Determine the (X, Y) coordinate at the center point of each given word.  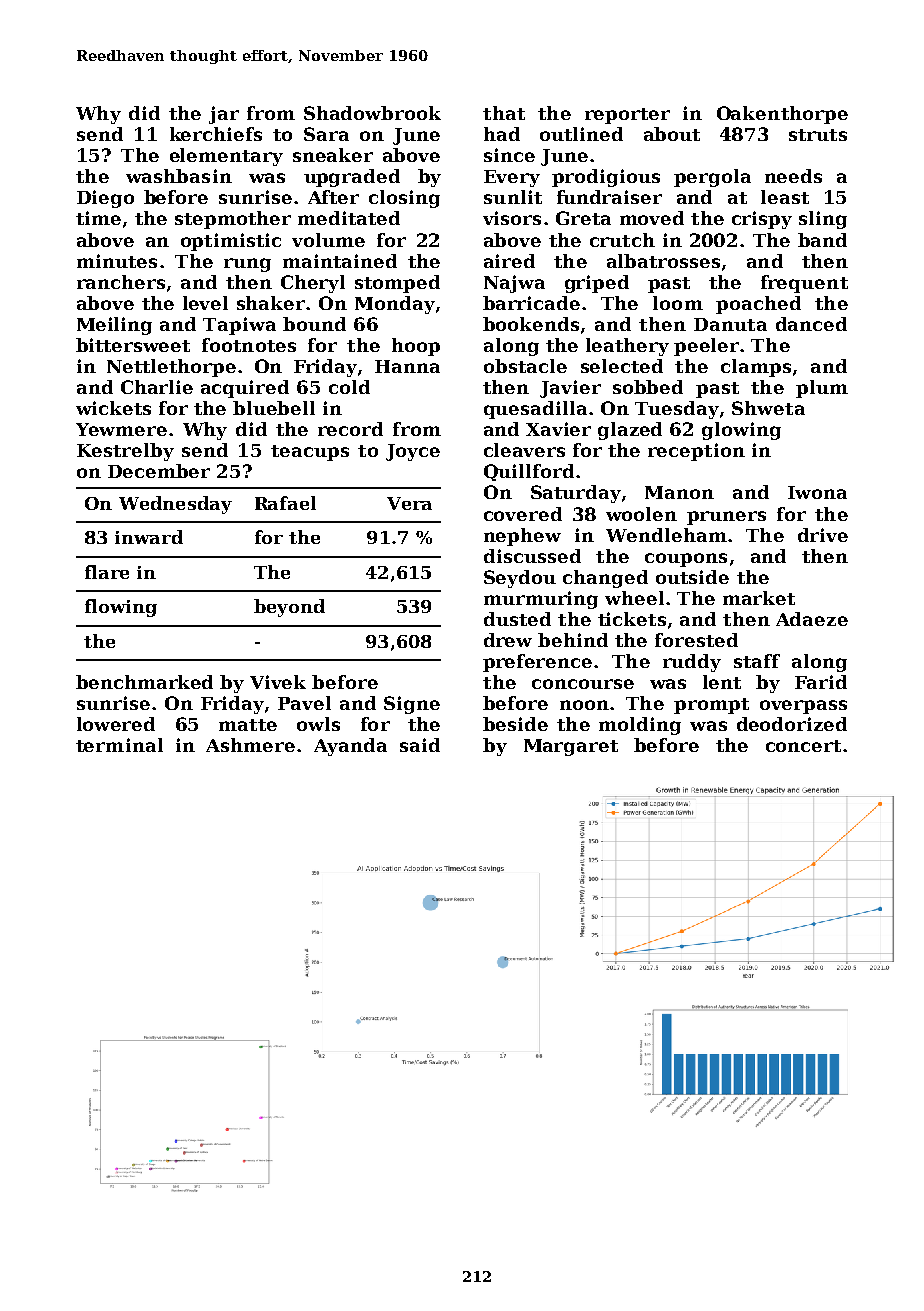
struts (818, 135)
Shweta (768, 408)
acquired (245, 389)
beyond (289, 608)
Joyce (413, 452)
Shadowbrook (372, 113)
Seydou (520, 579)
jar (224, 115)
